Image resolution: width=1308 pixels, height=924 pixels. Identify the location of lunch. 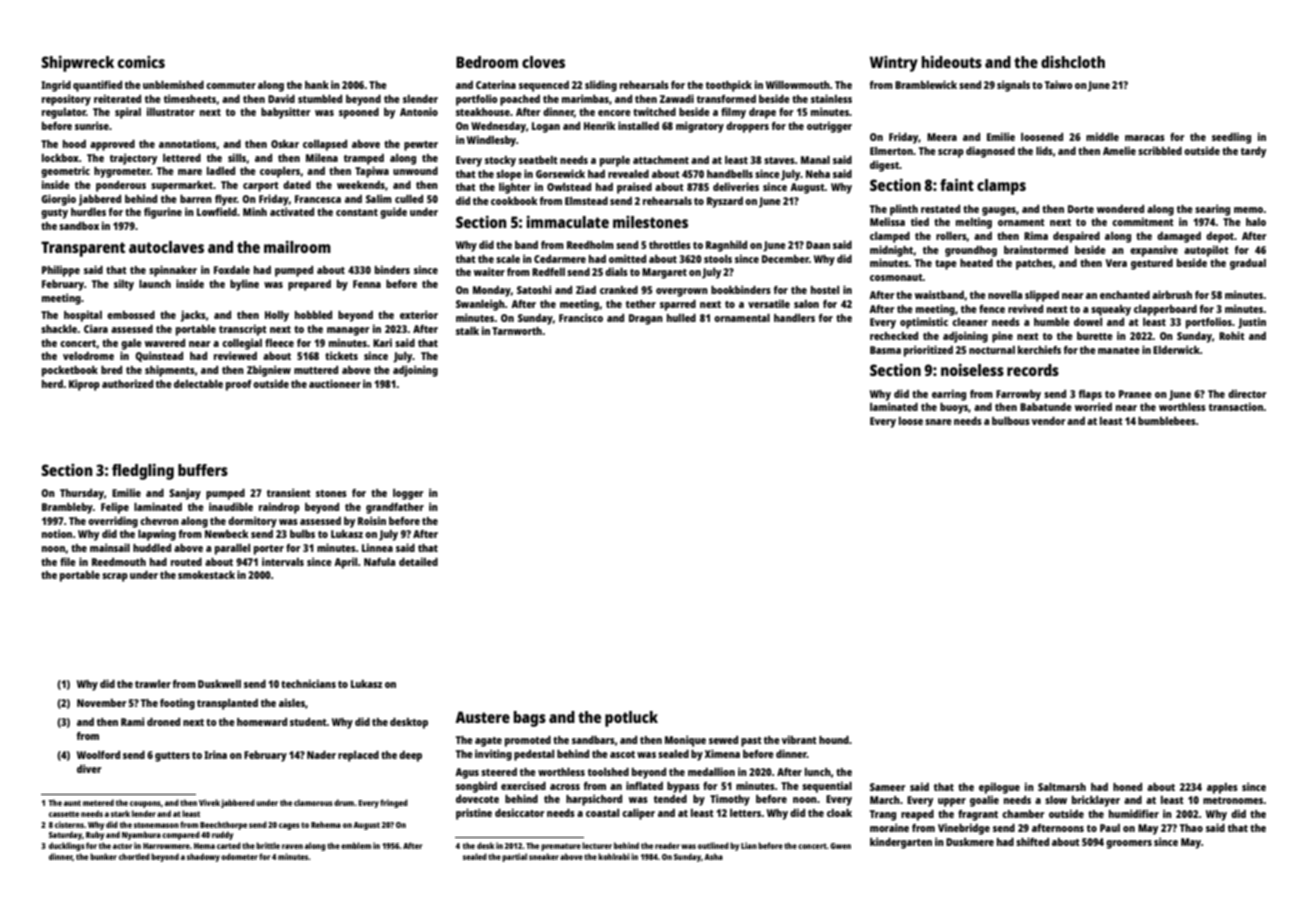
(818, 772).
